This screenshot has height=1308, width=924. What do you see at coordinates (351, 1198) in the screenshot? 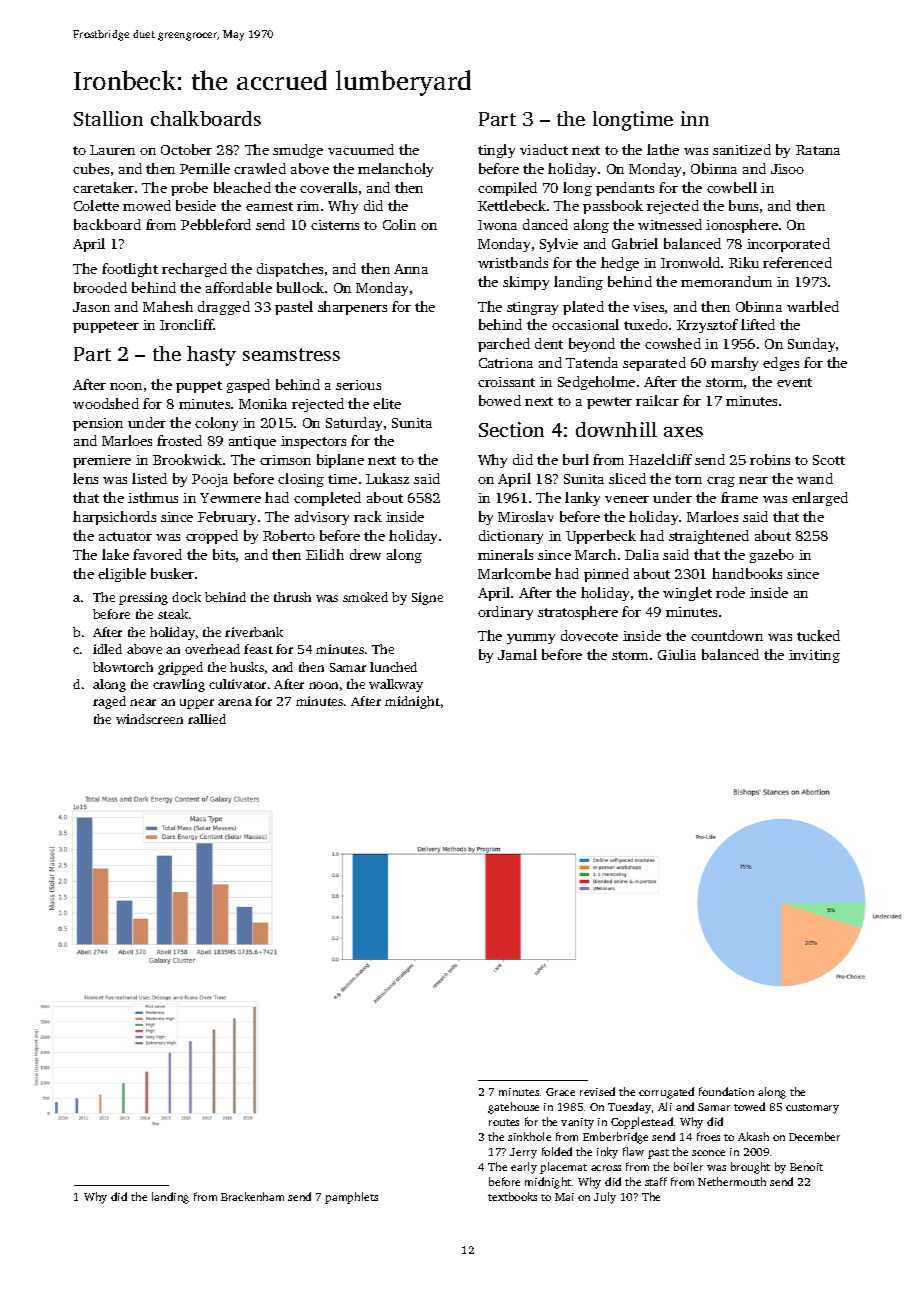
I see `pamphlets` at bounding box center [351, 1198].
